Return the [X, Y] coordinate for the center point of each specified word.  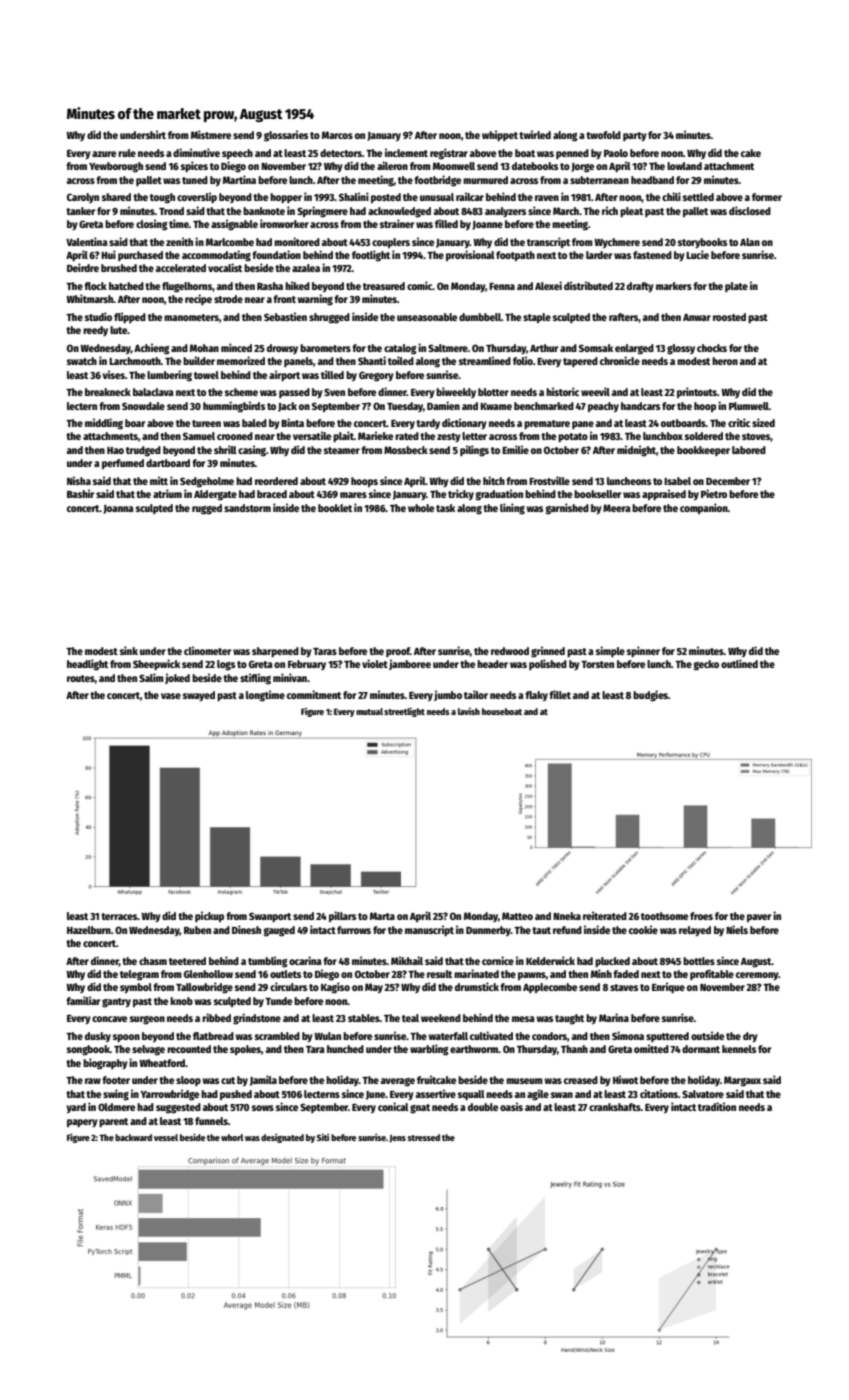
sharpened [275, 652]
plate [736, 287]
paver [759, 918]
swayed [199, 696]
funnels [211, 1121]
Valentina [87, 241]
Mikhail [407, 960]
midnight [636, 451]
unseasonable [427, 317]
